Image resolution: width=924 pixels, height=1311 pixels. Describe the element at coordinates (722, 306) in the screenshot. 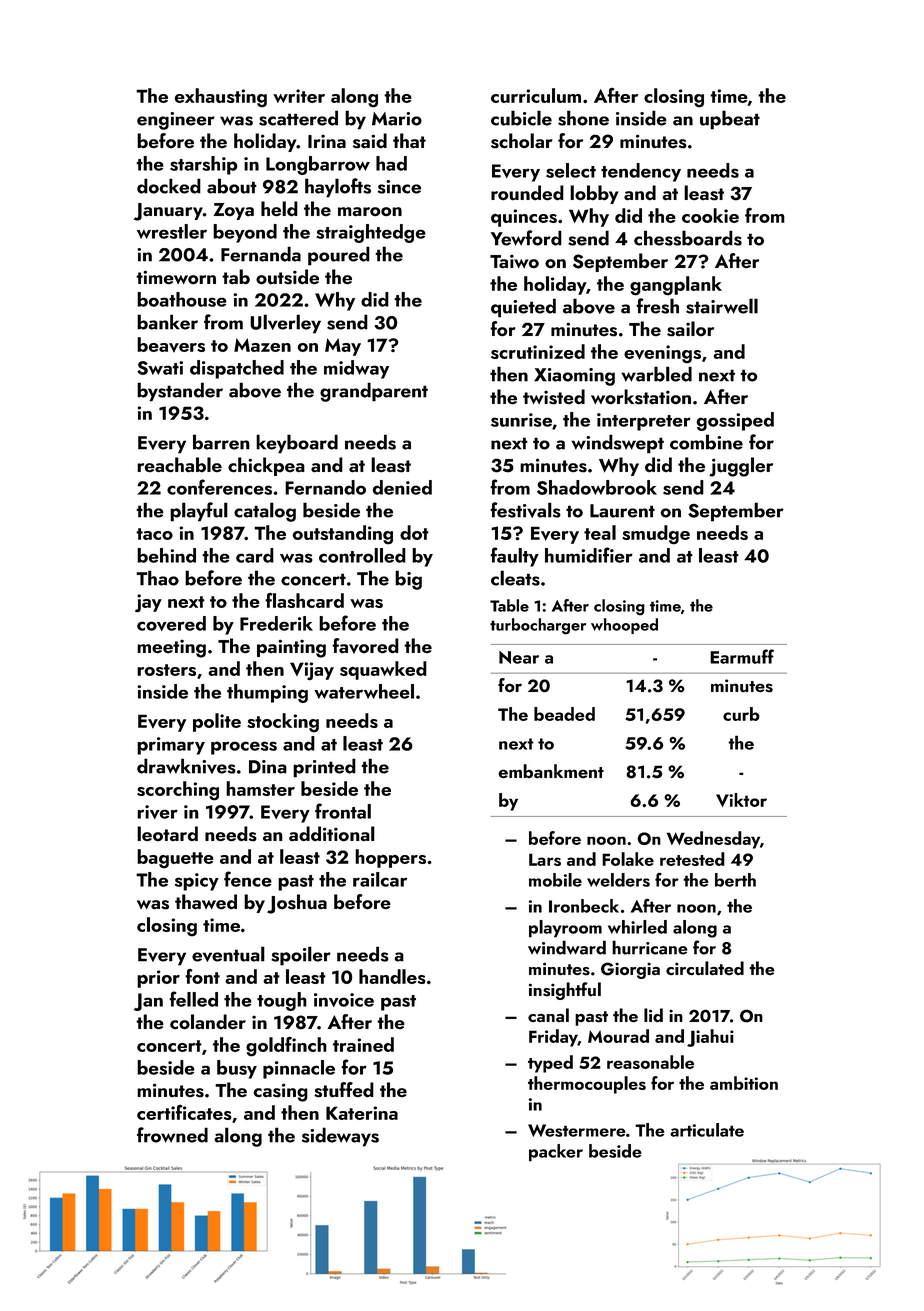

I see `stairwell` at that location.
